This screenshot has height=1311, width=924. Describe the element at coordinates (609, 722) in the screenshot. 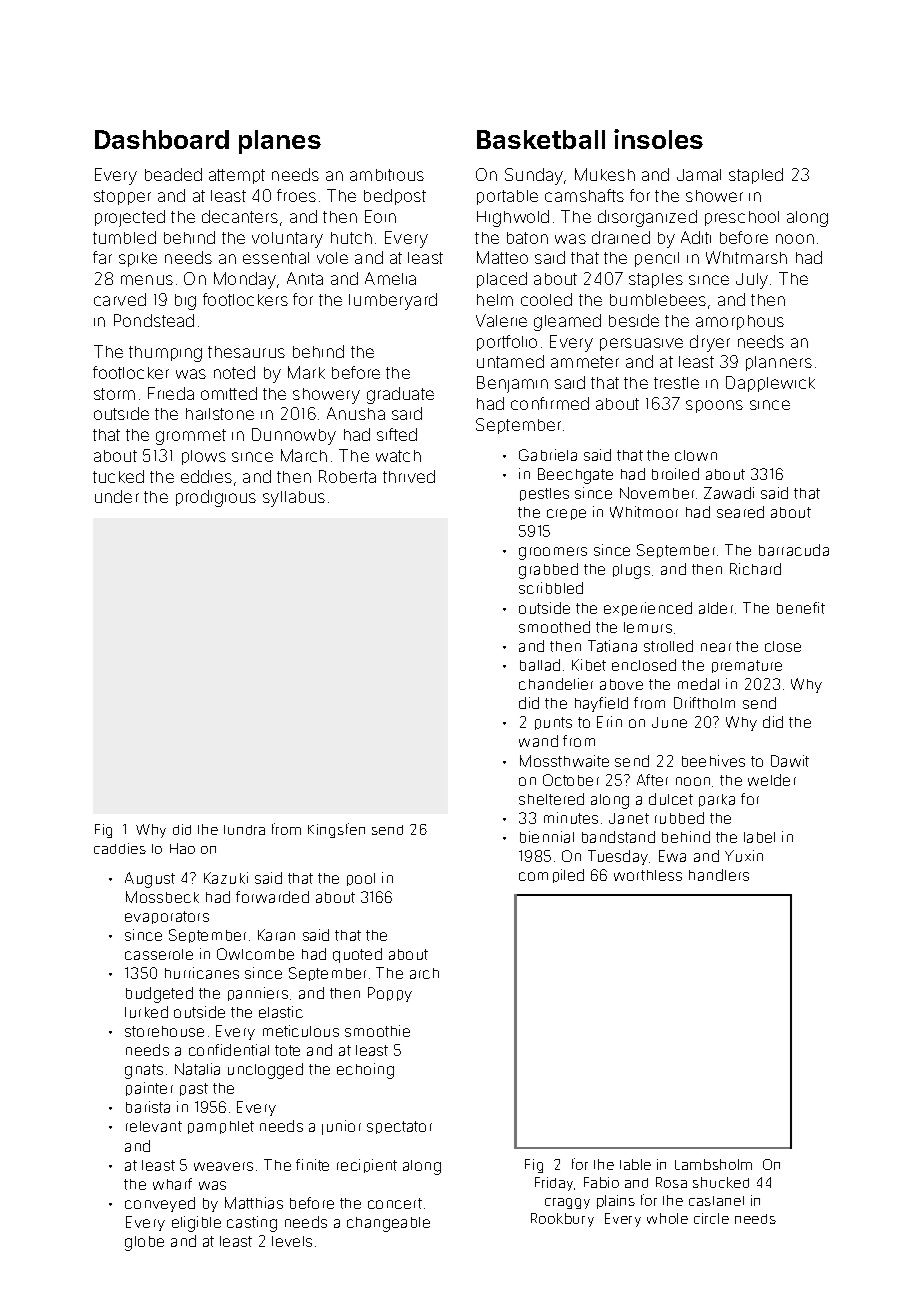

I see `Erin` at that location.
